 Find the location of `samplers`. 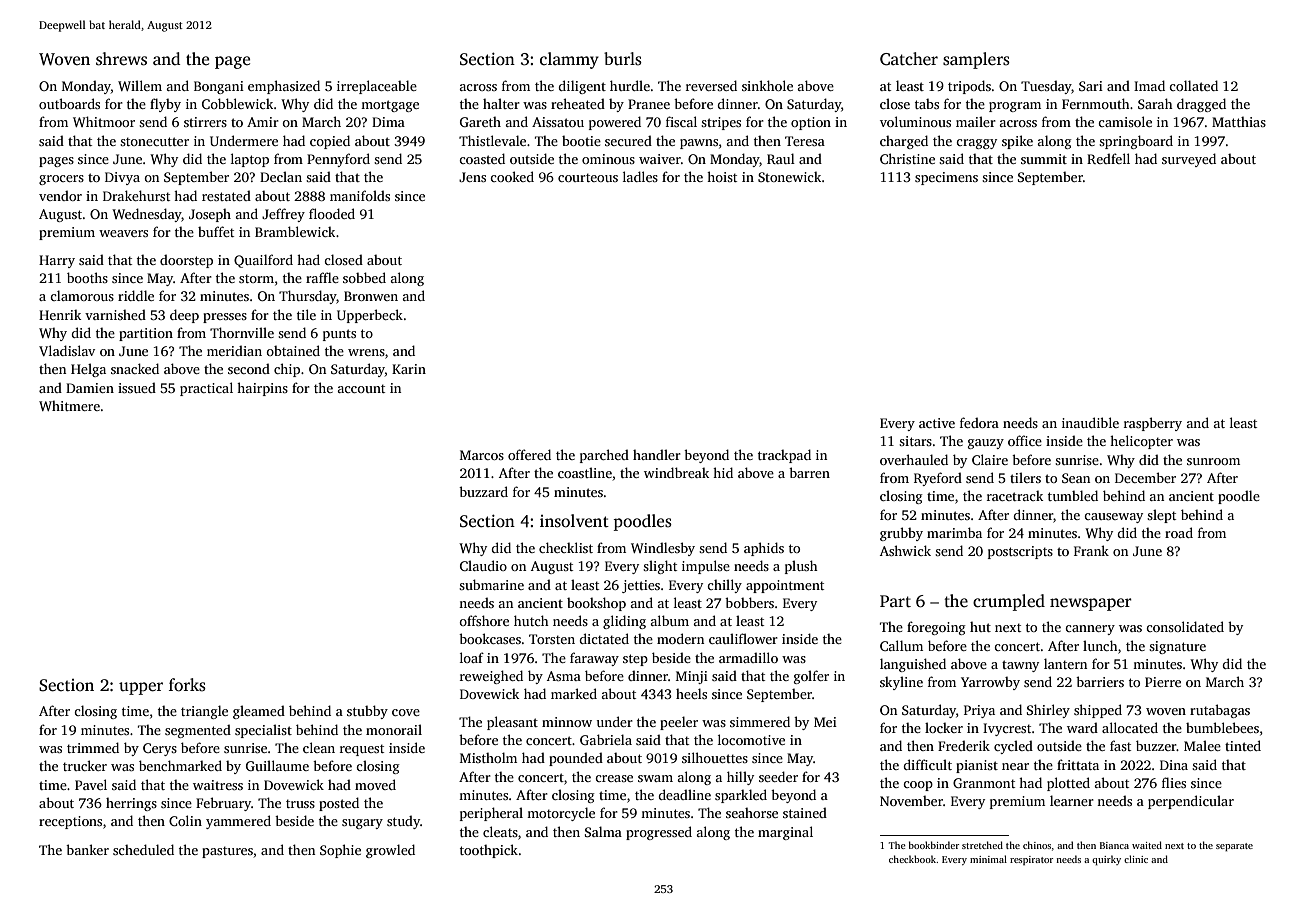

samplers is located at coordinates (976, 60).
